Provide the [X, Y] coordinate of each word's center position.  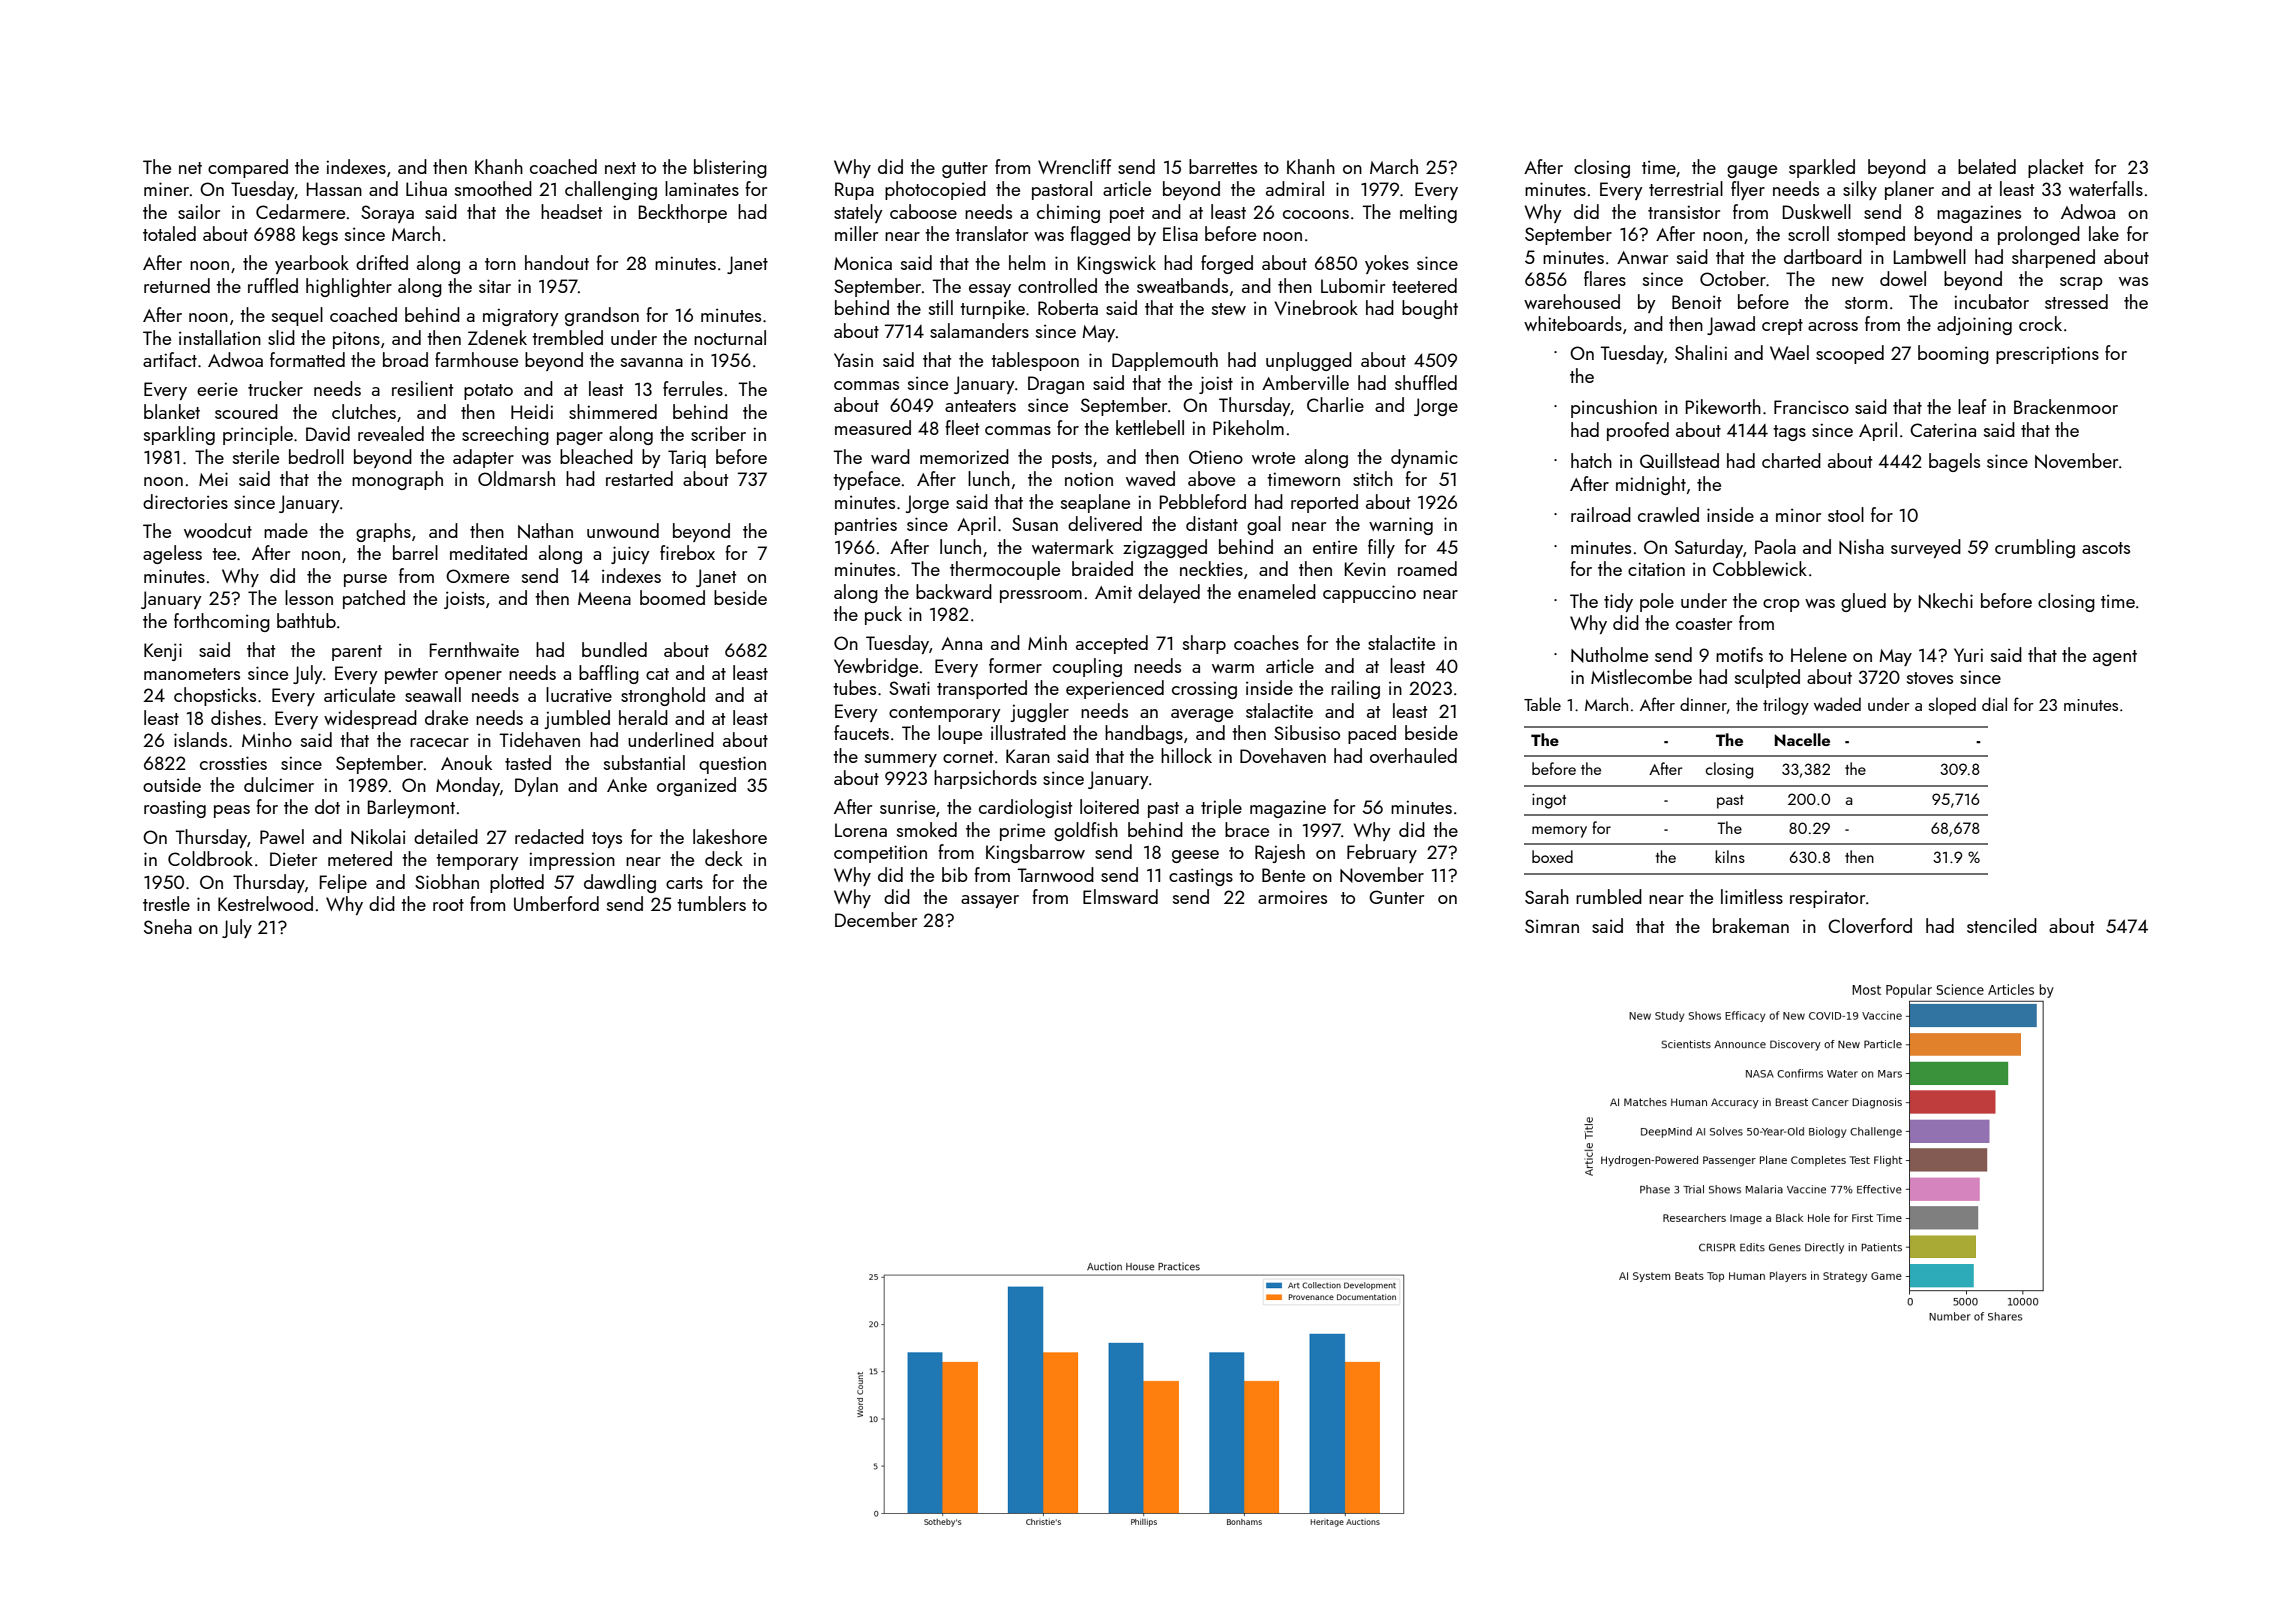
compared [248, 168]
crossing [1204, 690]
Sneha [168, 926]
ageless [172, 554]
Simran [1552, 926]
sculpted [1767, 678]
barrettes [1223, 166]
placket [2056, 168]
